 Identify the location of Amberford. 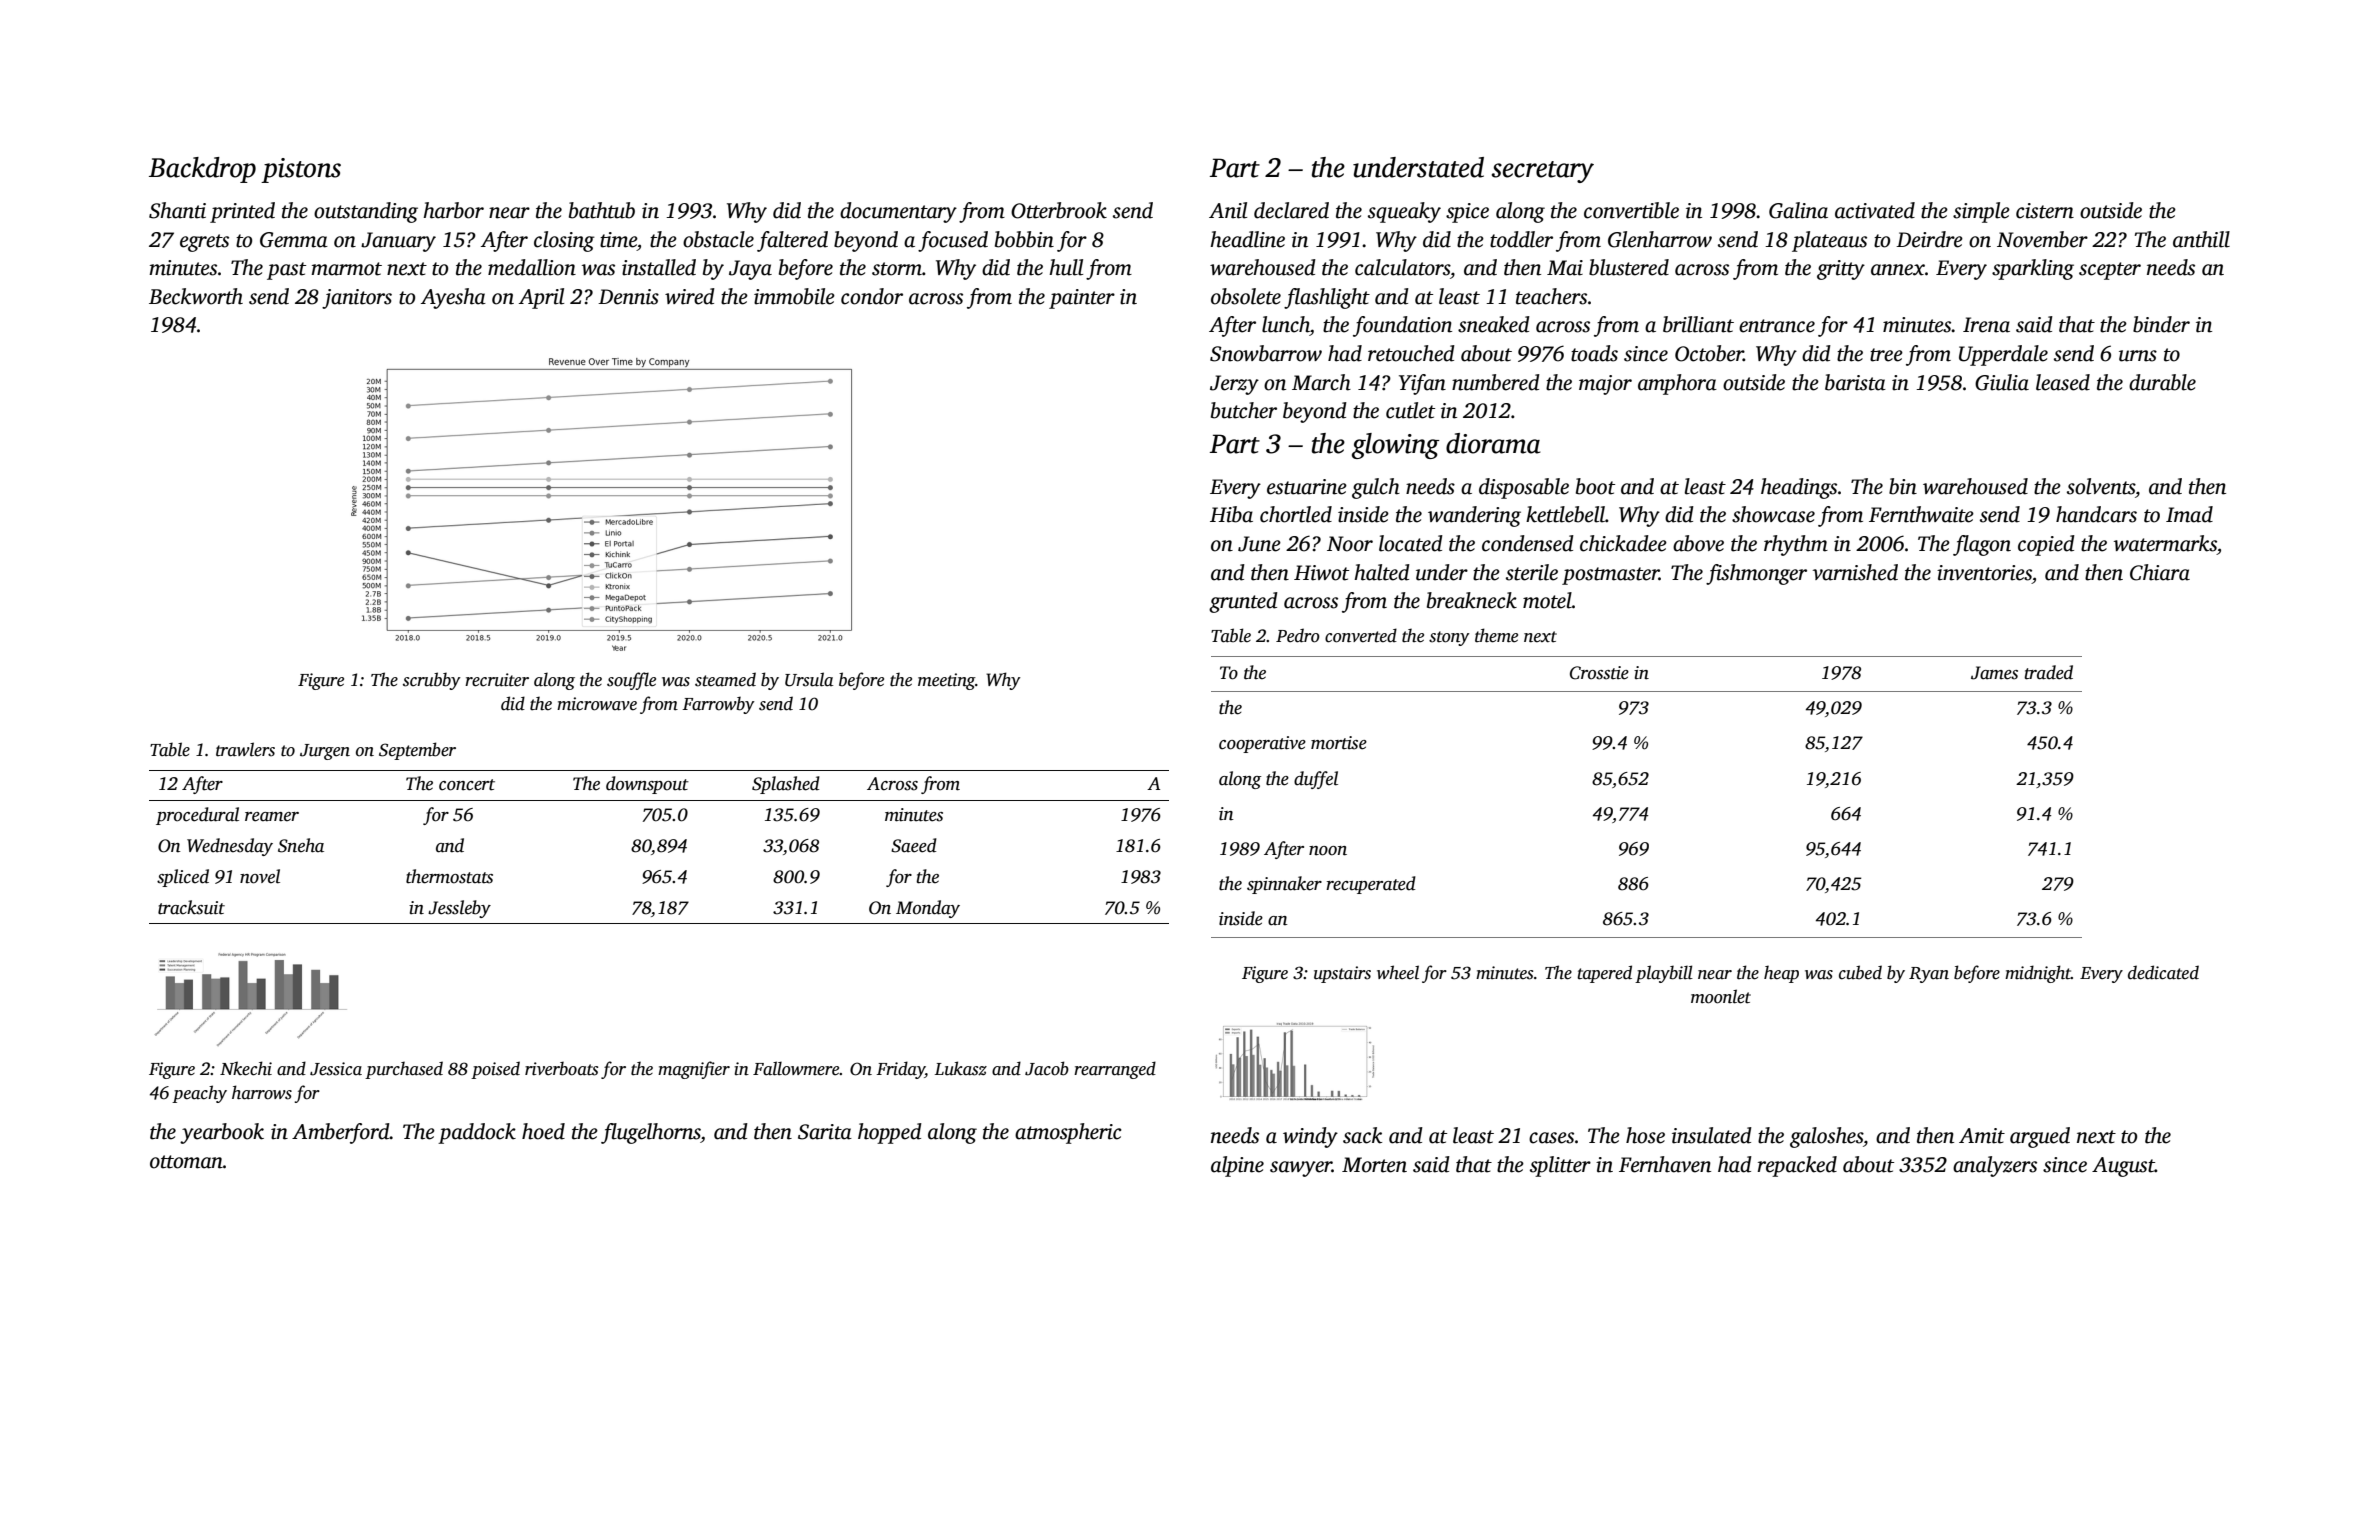
(341, 1133).
